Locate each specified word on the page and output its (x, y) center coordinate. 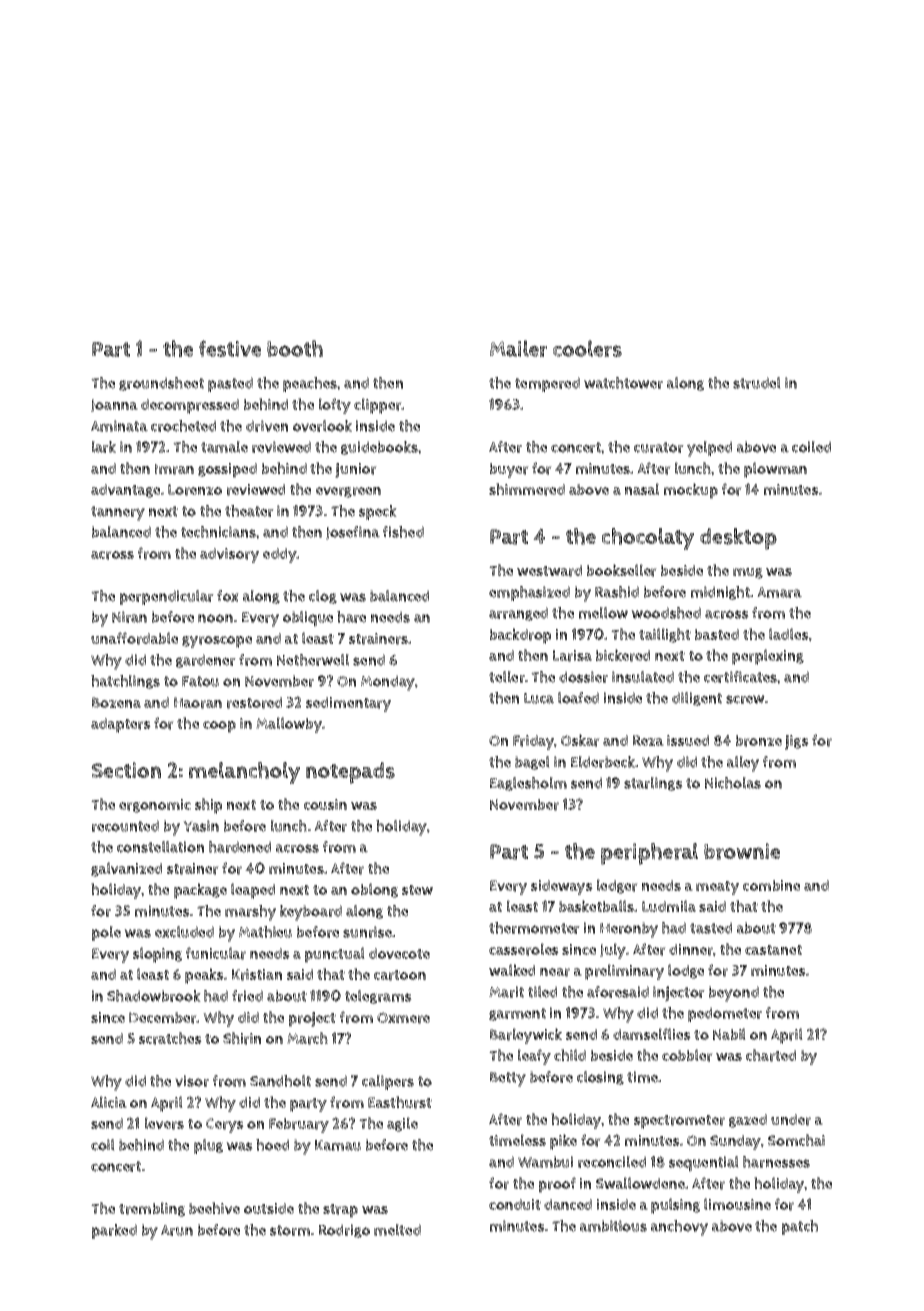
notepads (350, 773)
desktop (738, 539)
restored (254, 703)
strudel (757, 383)
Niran (129, 617)
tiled (542, 992)
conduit (515, 1204)
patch (800, 1227)
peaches (310, 384)
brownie (742, 851)
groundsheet (161, 384)
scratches (170, 1038)
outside (269, 1208)
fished (403, 532)
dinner (691, 950)
